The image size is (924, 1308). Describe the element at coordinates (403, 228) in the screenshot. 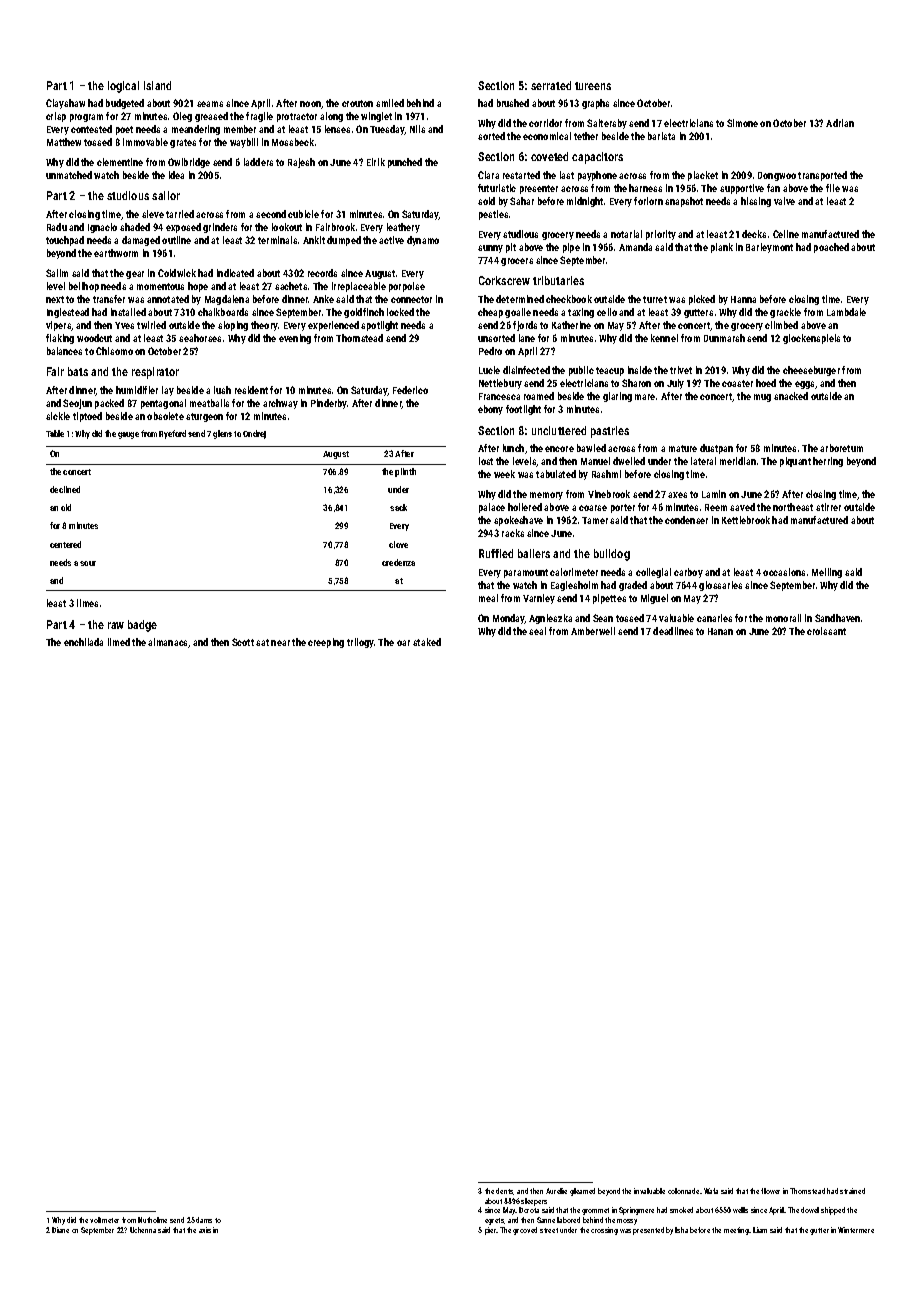

I see `leathery` at that location.
